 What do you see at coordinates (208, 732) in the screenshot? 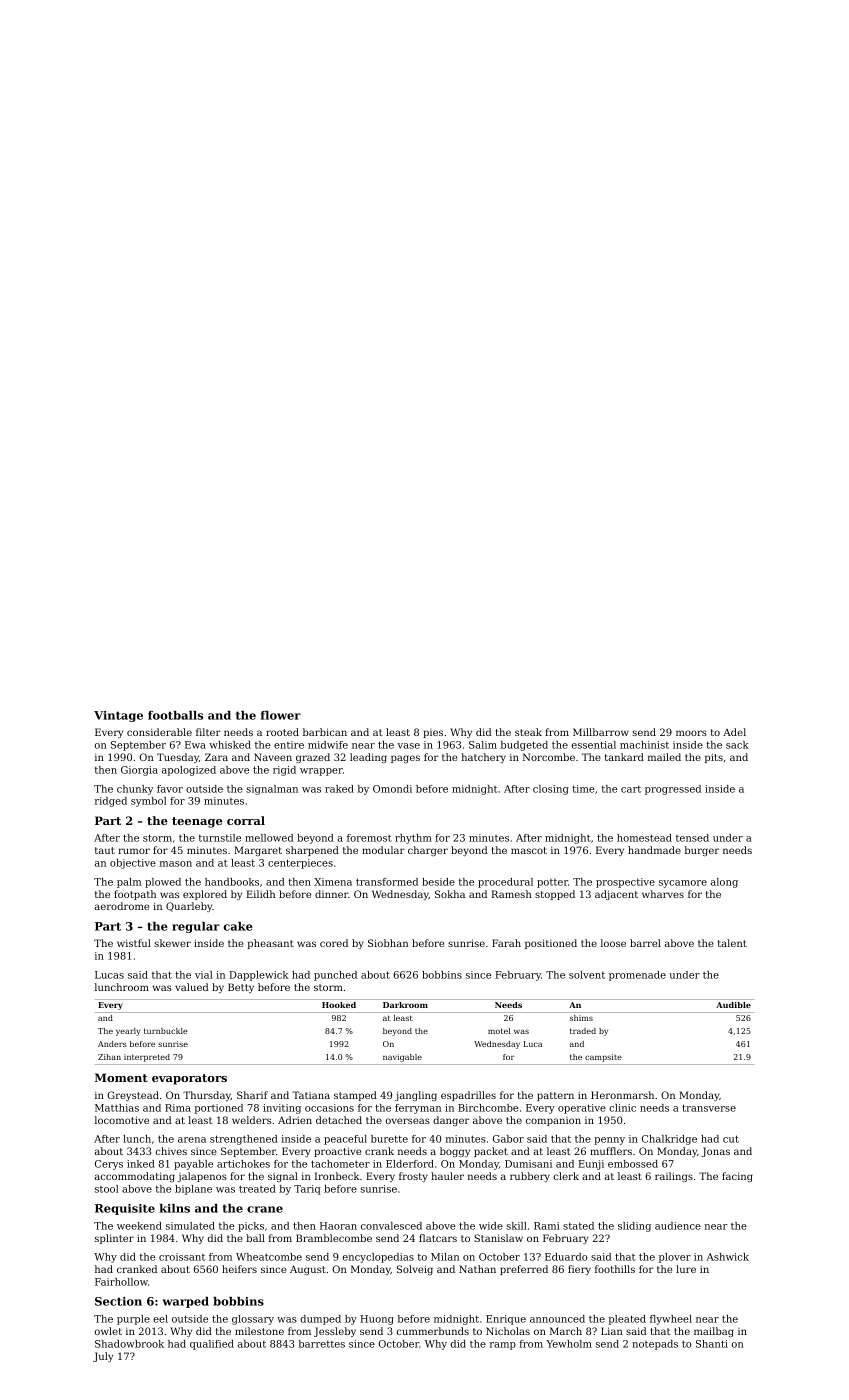
I see `filter` at bounding box center [208, 732].
